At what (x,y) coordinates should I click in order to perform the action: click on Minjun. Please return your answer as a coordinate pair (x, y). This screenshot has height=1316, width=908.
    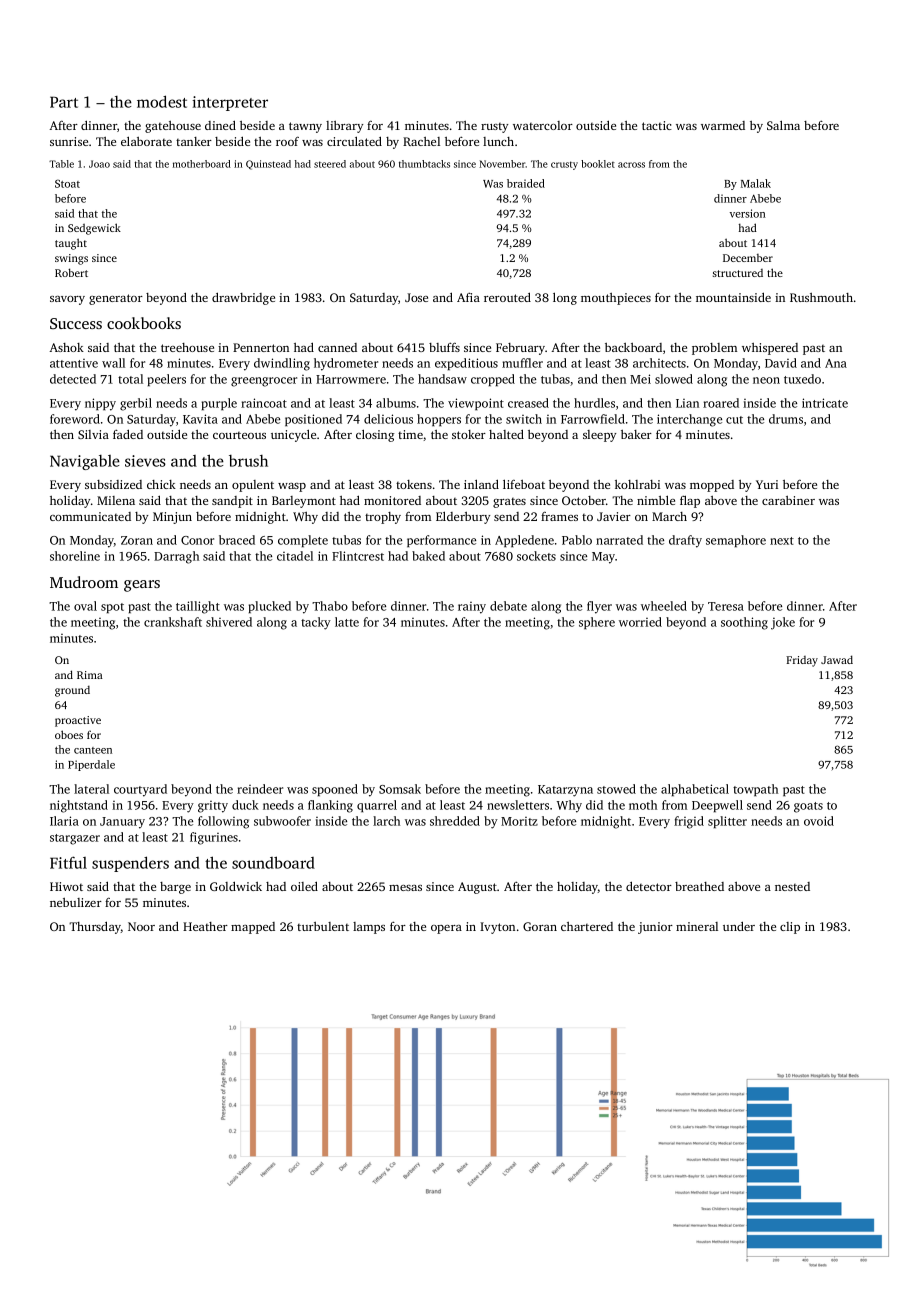
    Looking at the image, I should click on (172, 518).
